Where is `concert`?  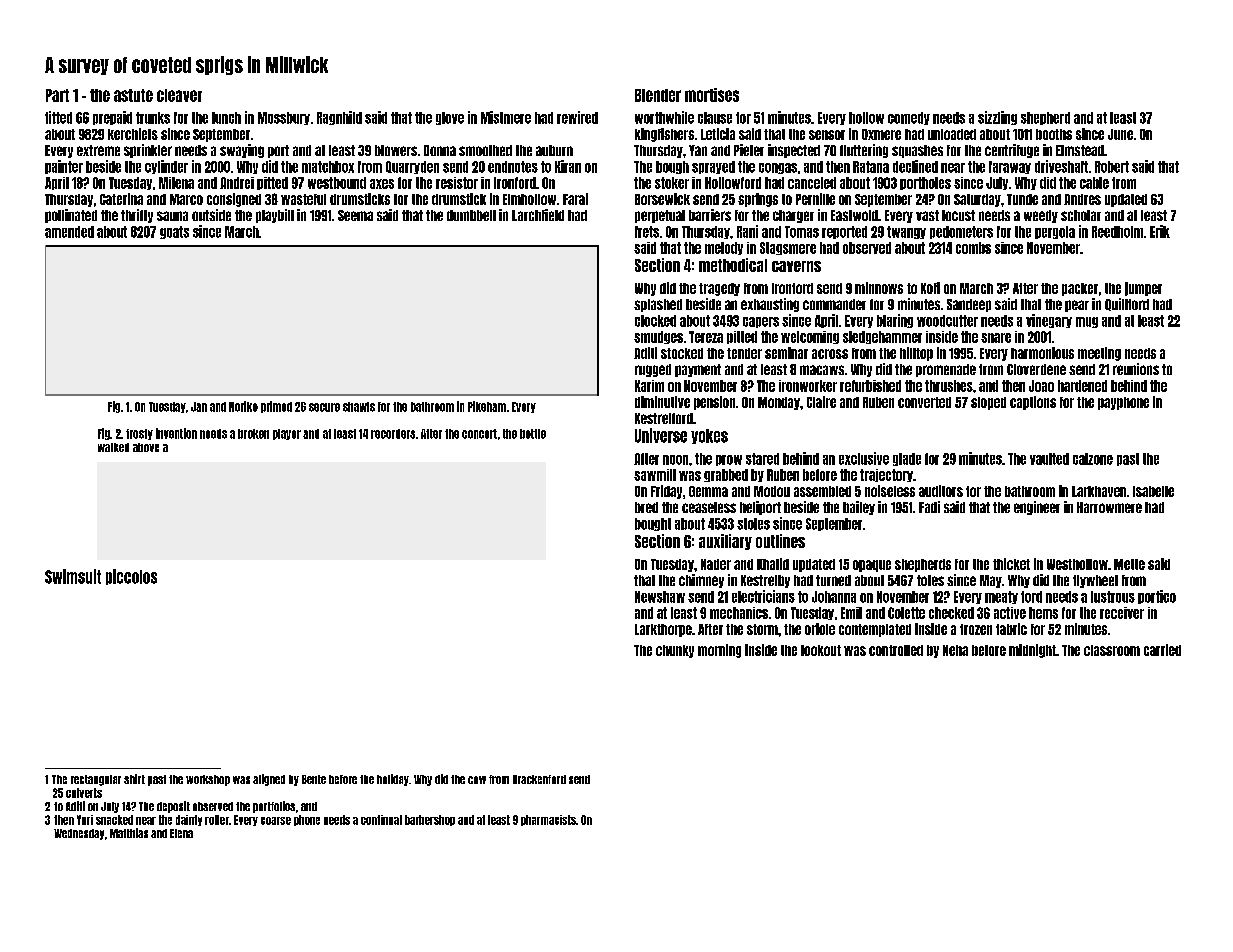
concert is located at coordinates (479, 434).
